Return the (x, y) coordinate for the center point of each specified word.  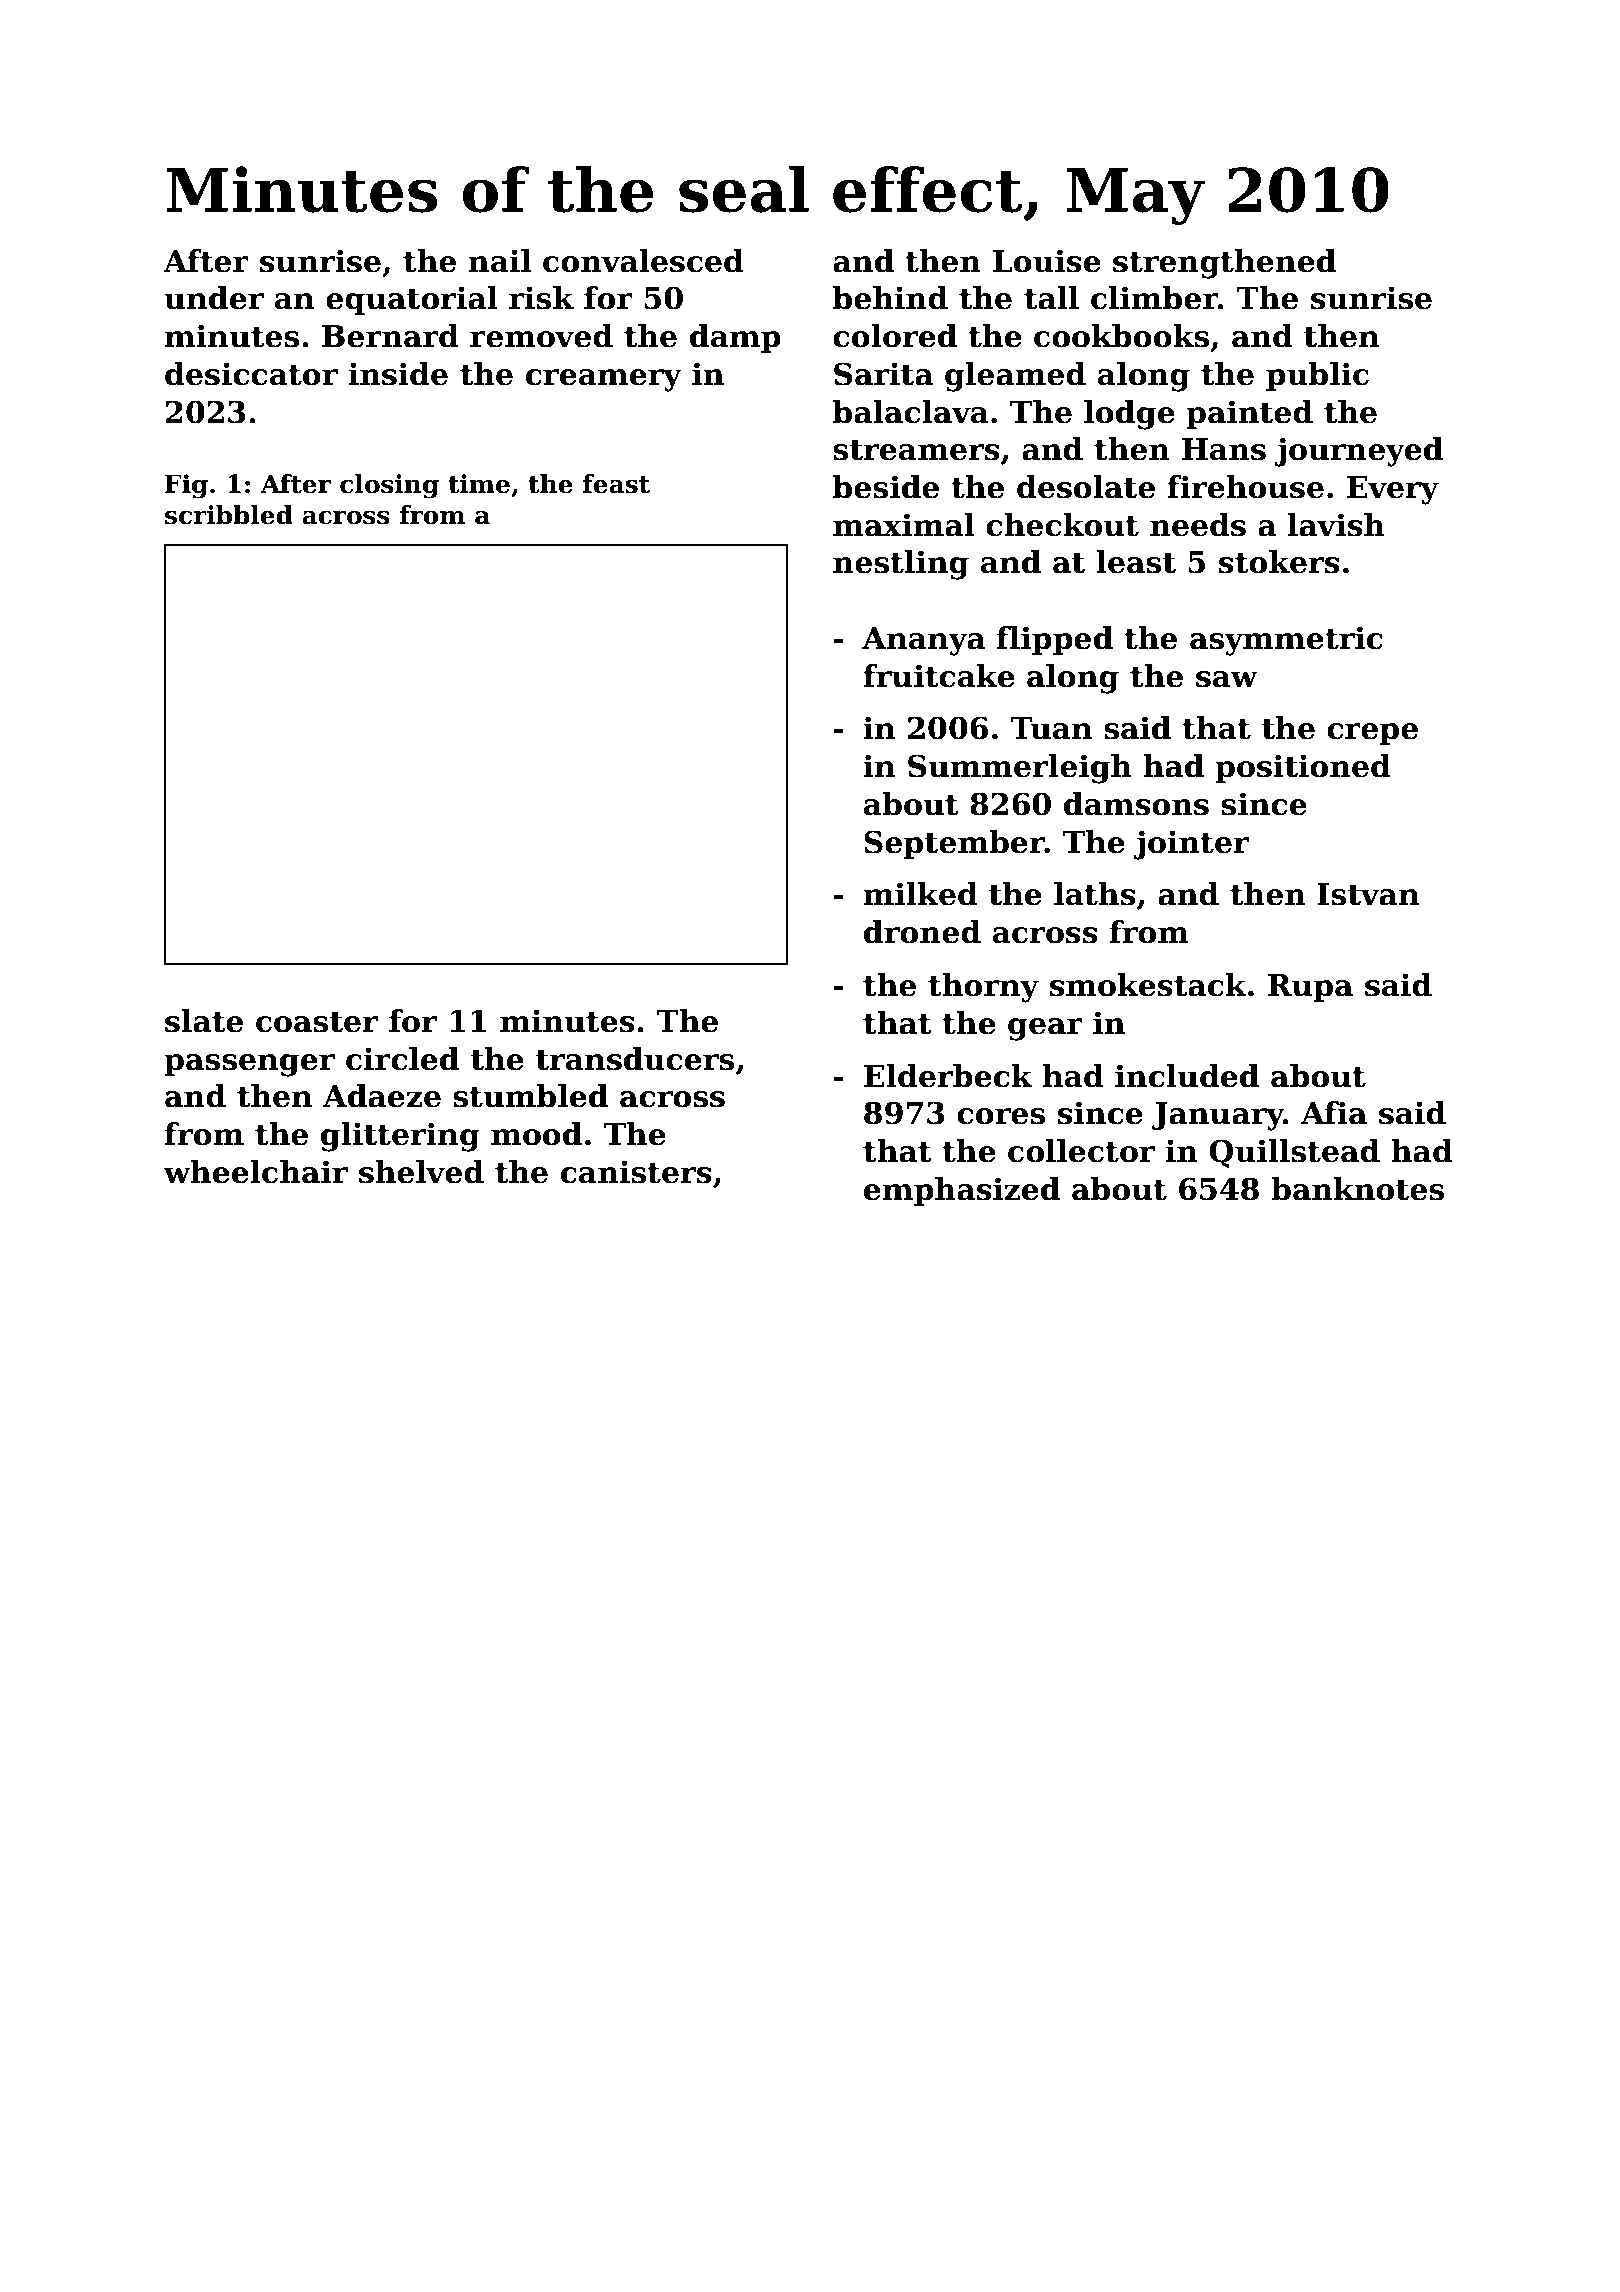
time (479, 484)
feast (616, 484)
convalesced (643, 261)
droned (922, 932)
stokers (1279, 562)
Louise (1047, 261)
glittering (400, 1137)
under (214, 298)
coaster (317, 1022)
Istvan (1368, 894)
